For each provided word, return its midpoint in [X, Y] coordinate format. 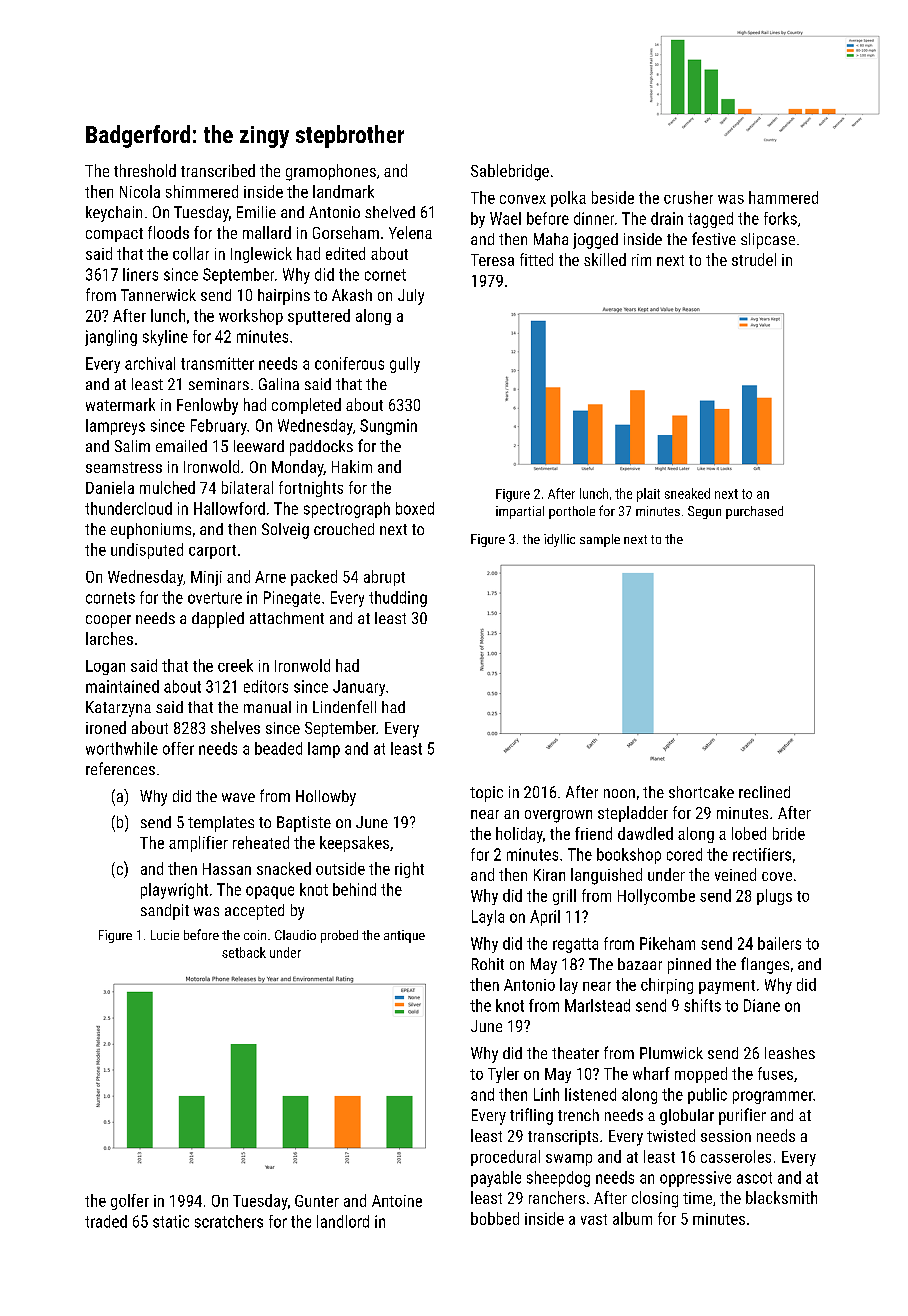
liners [140, 274]
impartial [520, 512]
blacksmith [781, 1197]
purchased [754, 512]
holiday [519, 835]
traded [106, 1221]
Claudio [295, 935]
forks [780, 218]
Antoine [397, 1201]
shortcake [701, 792]
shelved [390, 212]
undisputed [147, 551]
